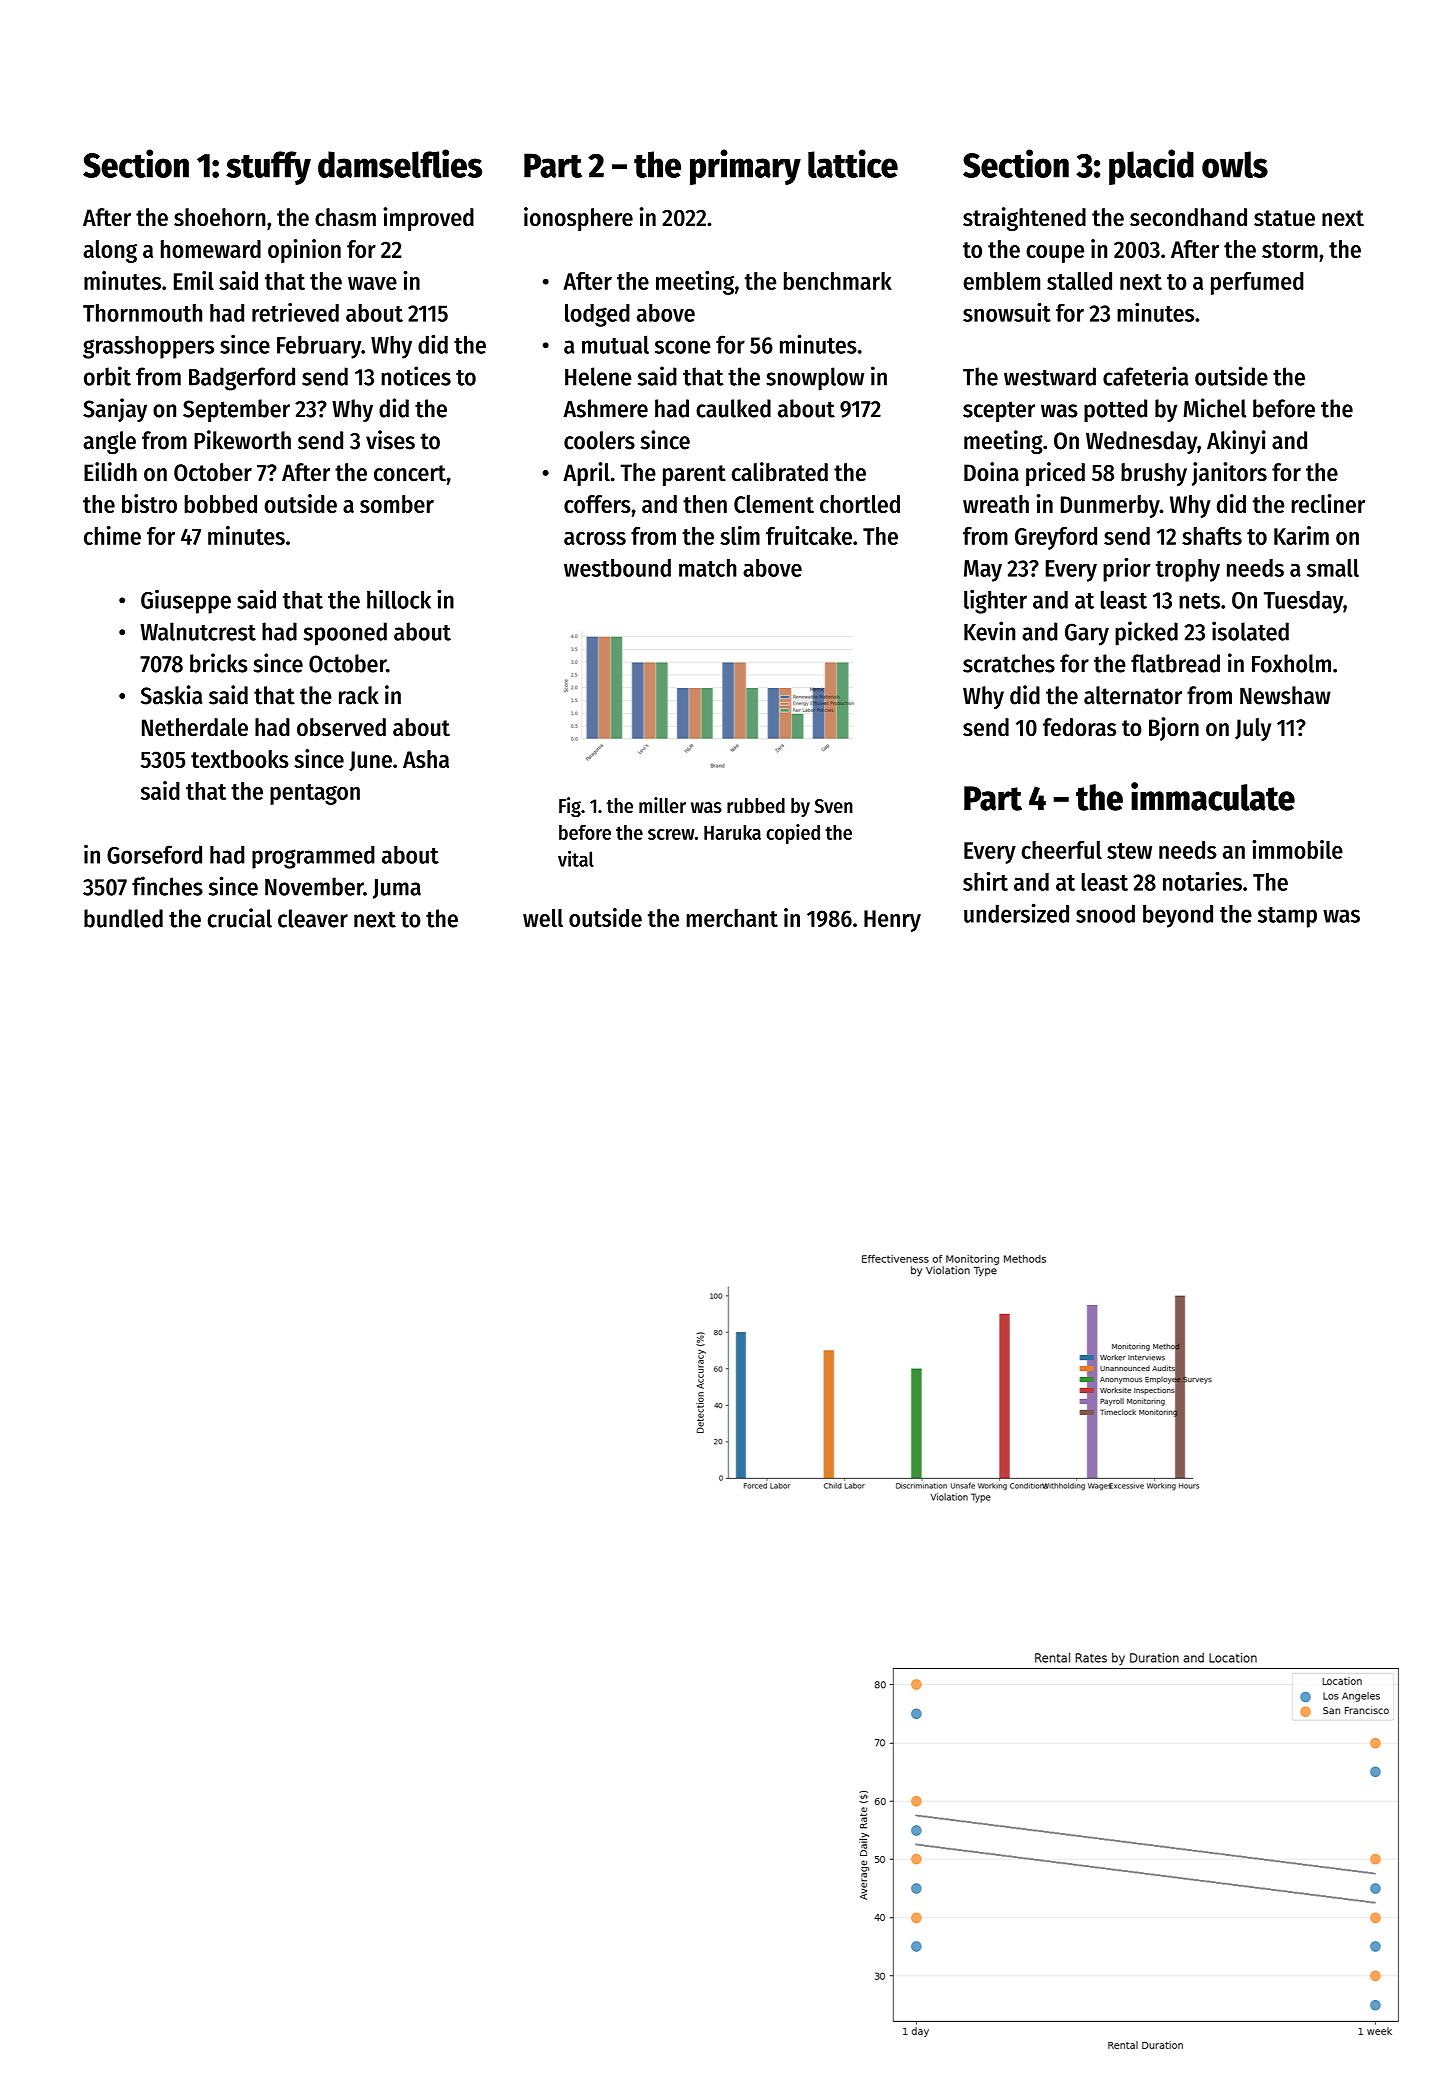  Describe the element at coordinates (745, 167) in the page. I see `primary` at that location.
